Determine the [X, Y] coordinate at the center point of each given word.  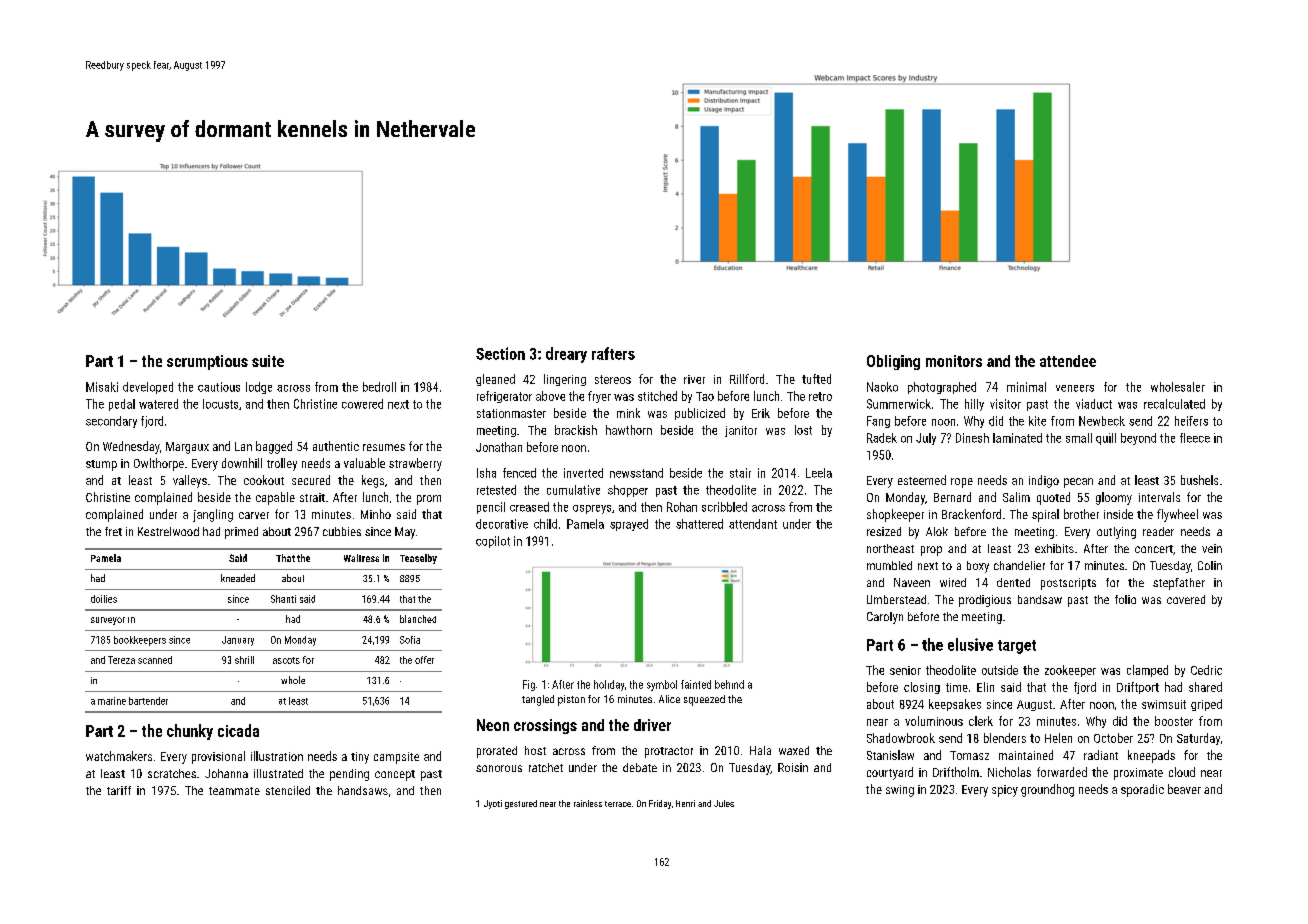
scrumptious [207, 362]
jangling [213, 515]
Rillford [747, 379]
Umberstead [896, 599]
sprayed [629, 525]
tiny [360, 758]
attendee [1068, 361]
